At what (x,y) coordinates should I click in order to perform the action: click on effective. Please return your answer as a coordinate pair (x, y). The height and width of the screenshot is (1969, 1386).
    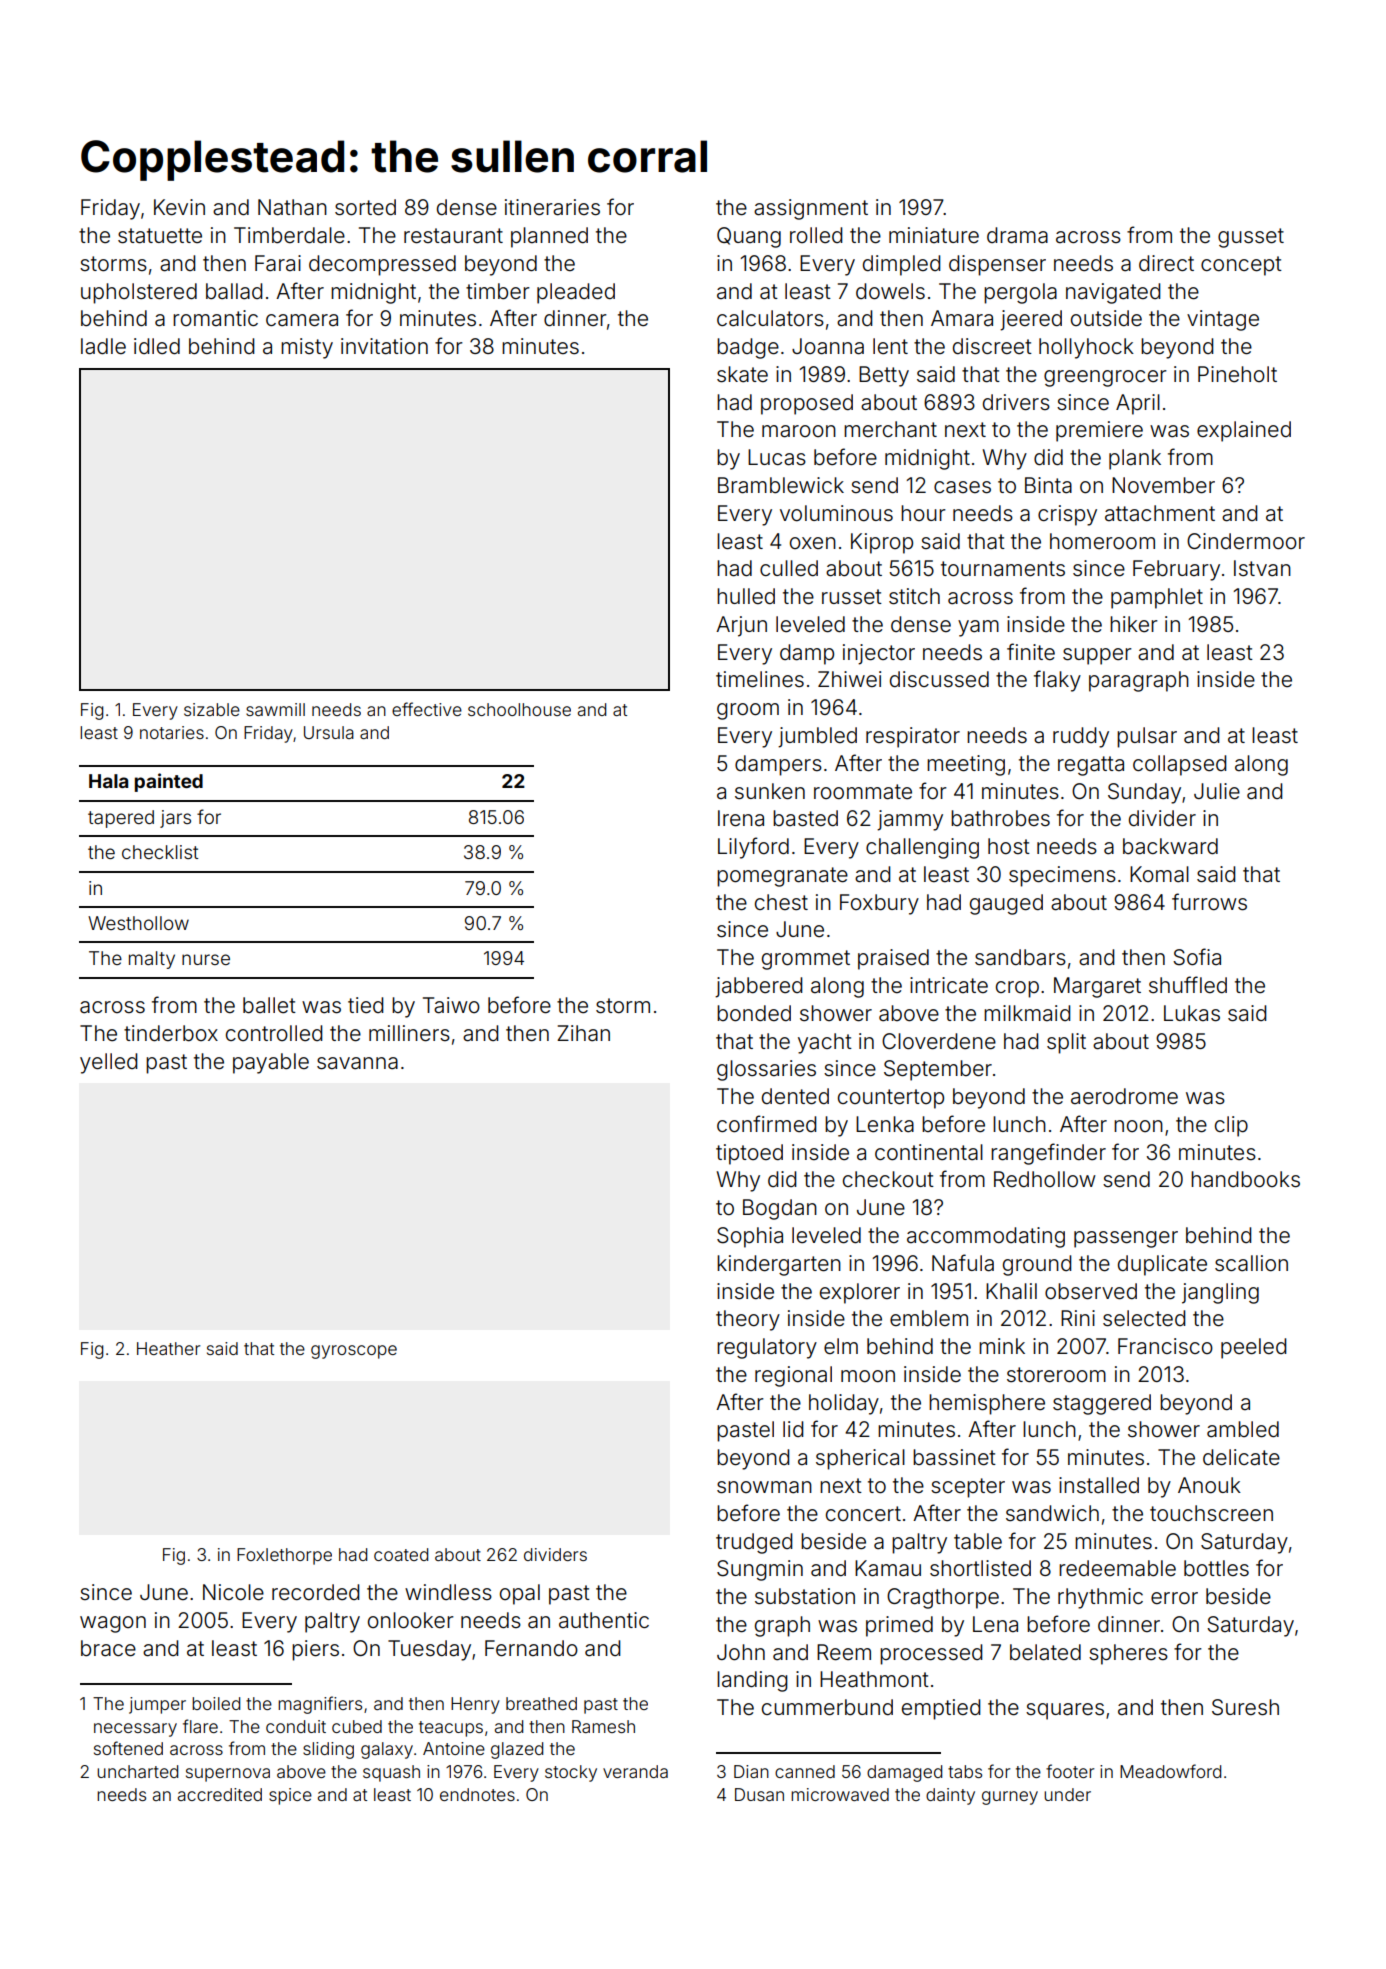
    Looking at the image, I should click on (427, 709).
